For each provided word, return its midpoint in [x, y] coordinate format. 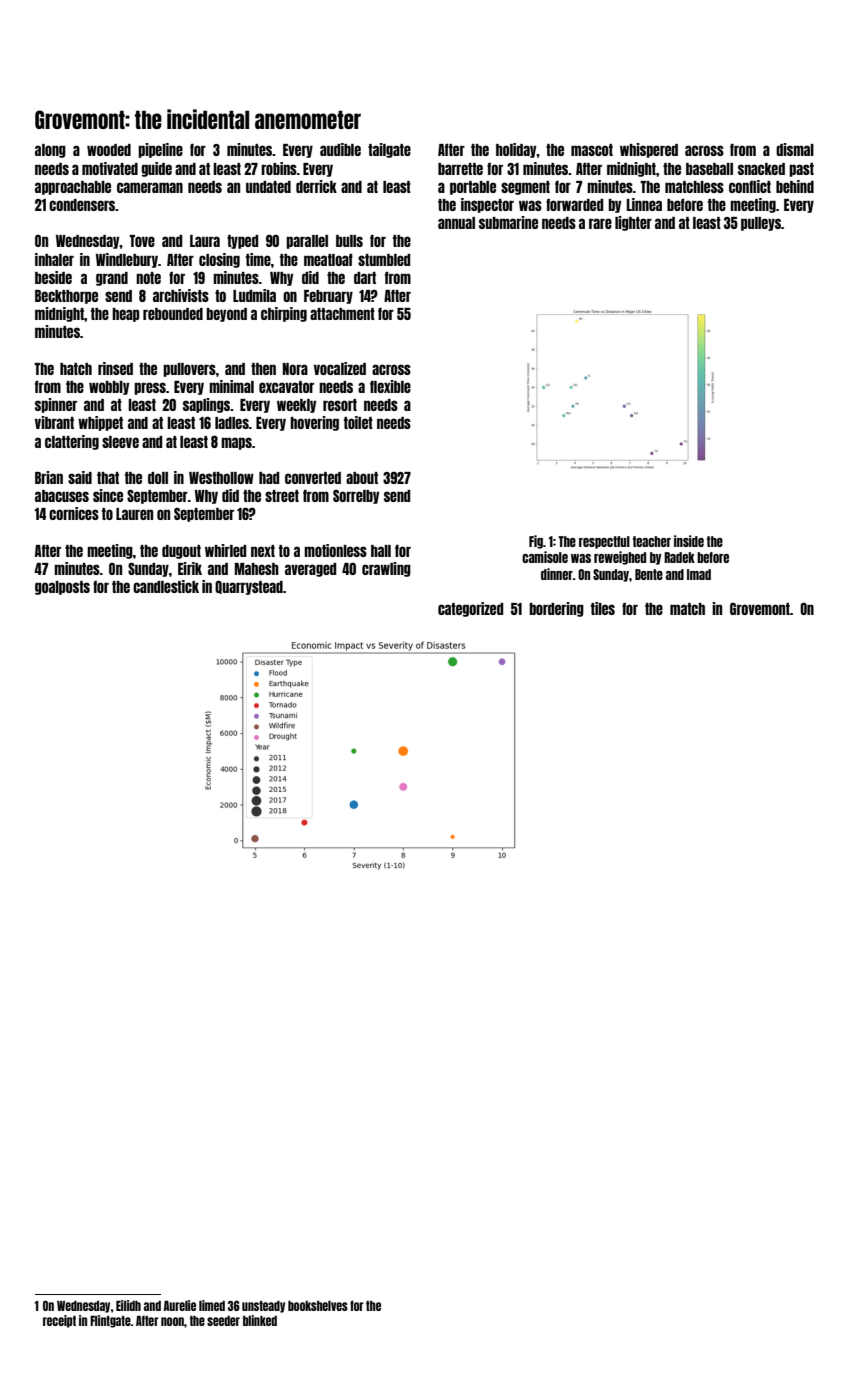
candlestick [166, 586]
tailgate [389, 150]
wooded [109, 150]
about [362, 478]
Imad [699, 574]
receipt [59, 1321]
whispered [649, 150]
